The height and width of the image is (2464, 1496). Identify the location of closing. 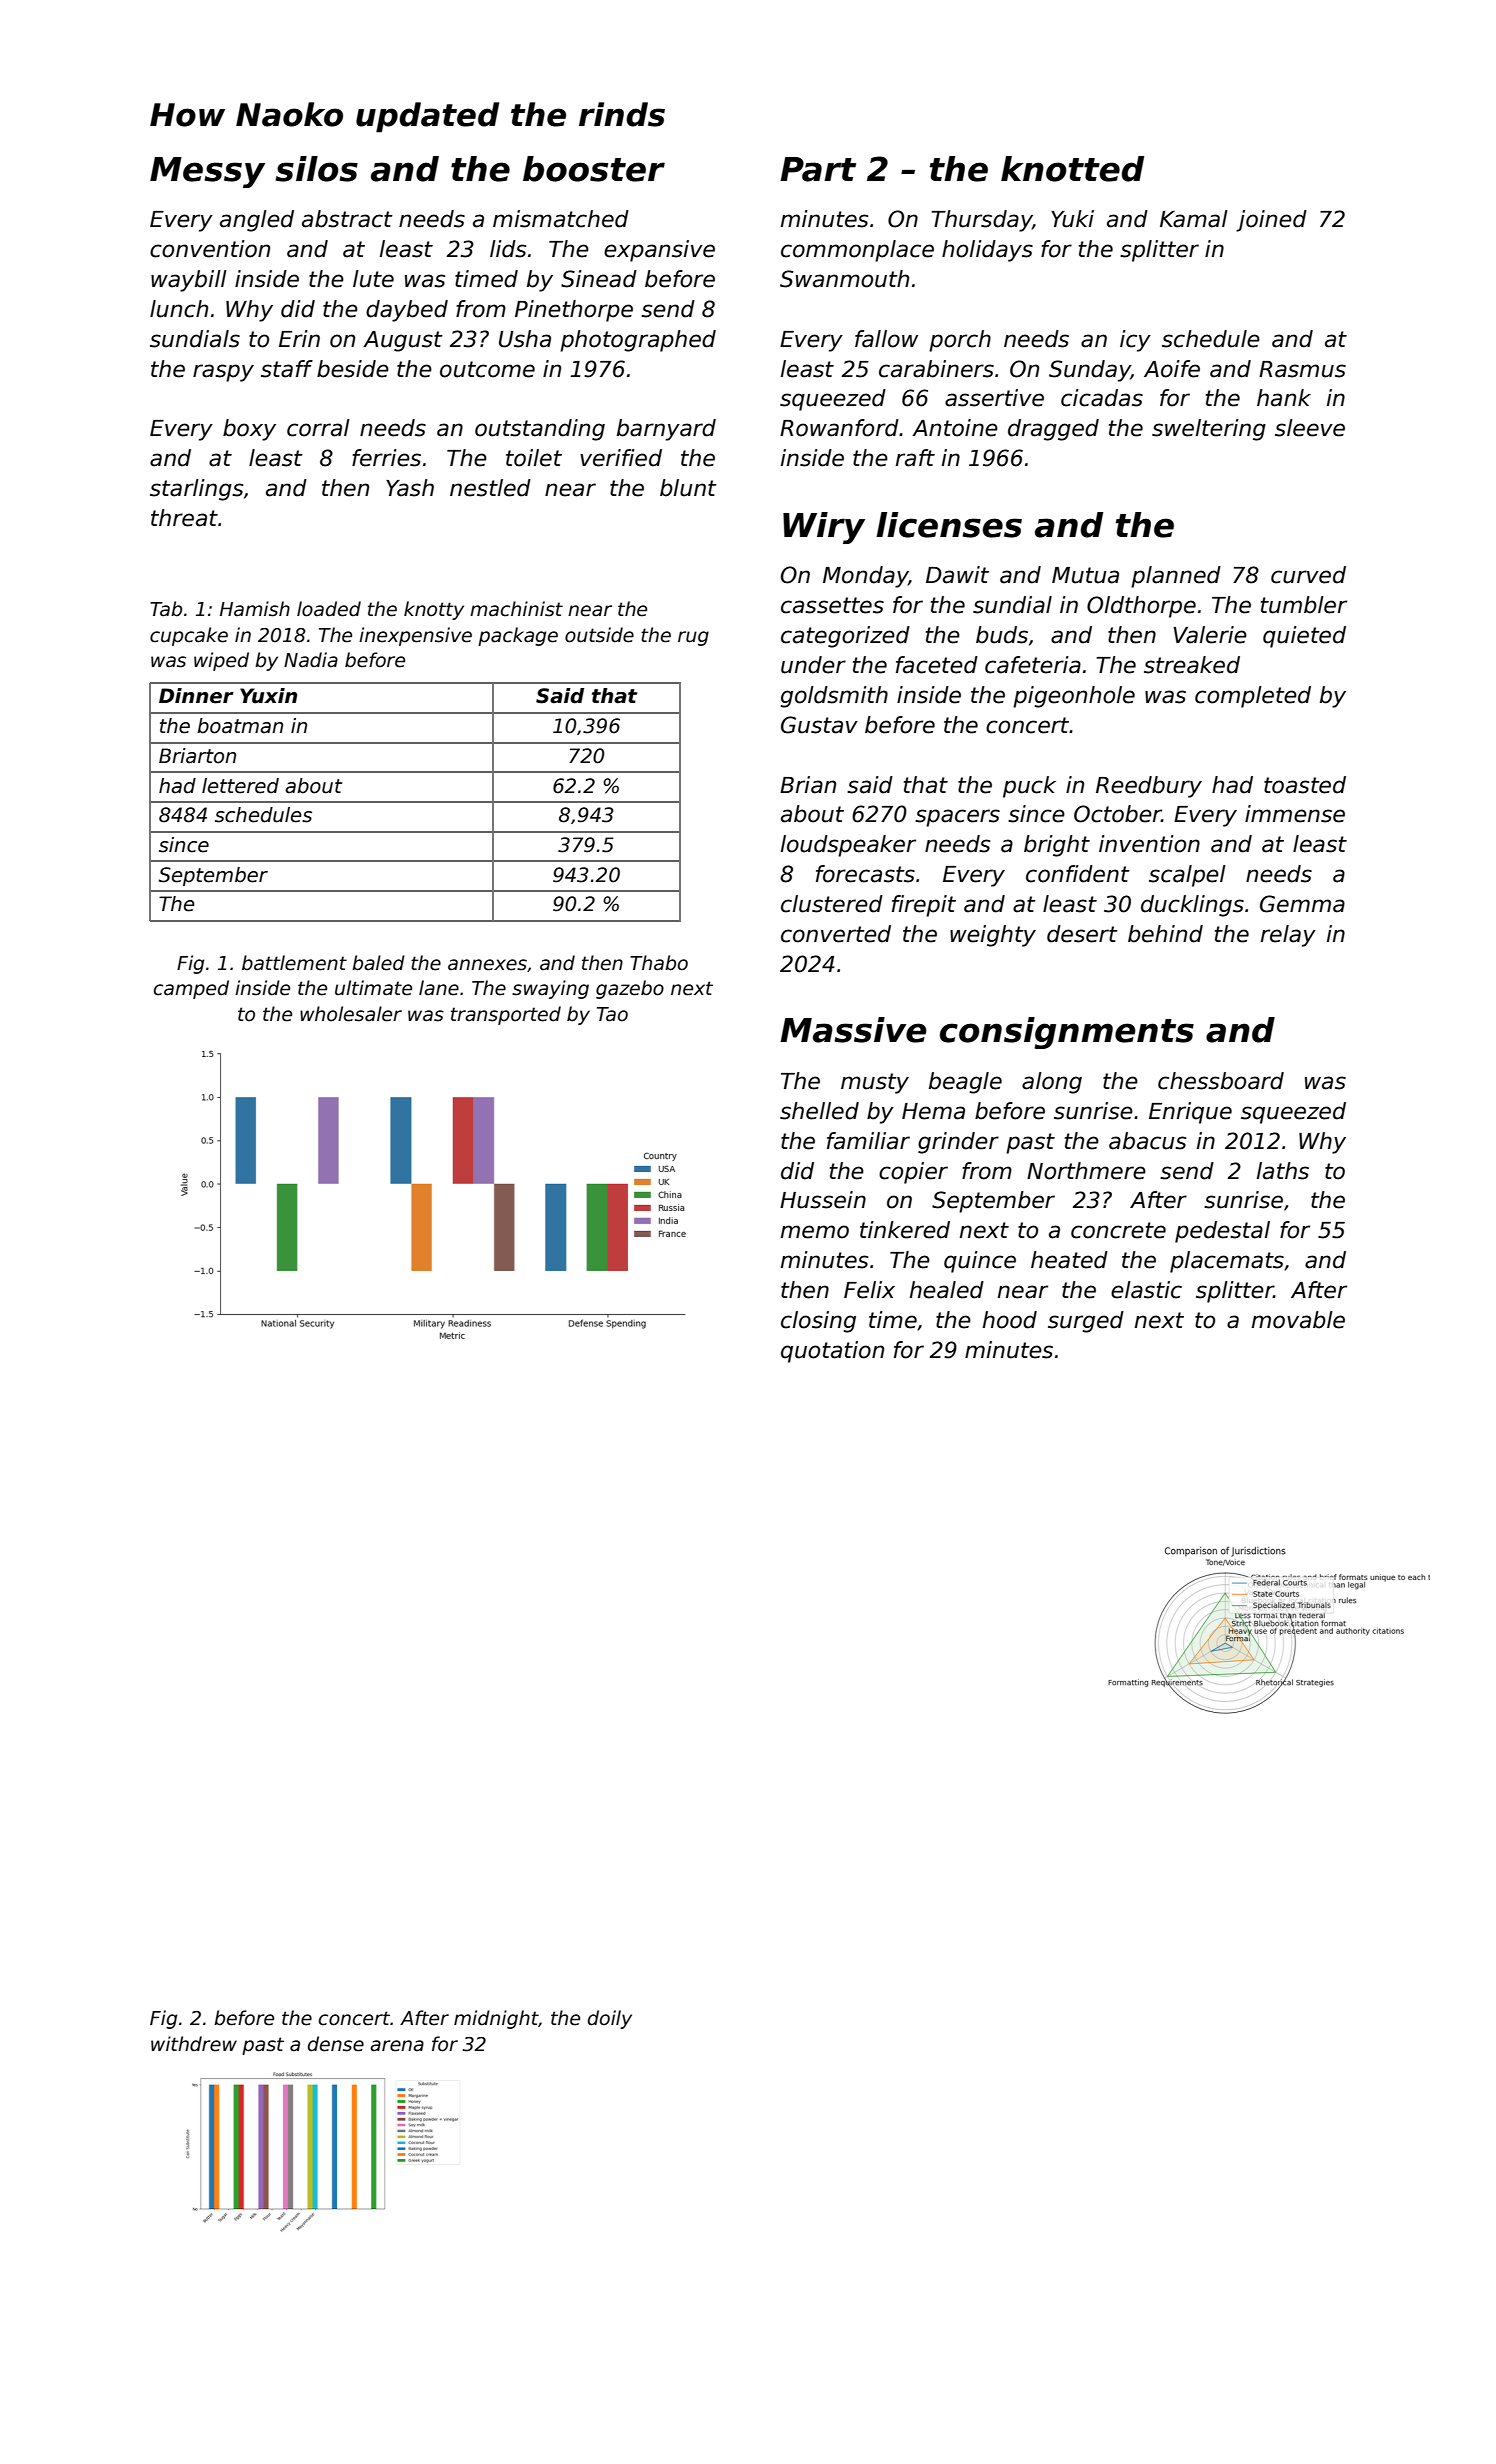
(818, 1322).
